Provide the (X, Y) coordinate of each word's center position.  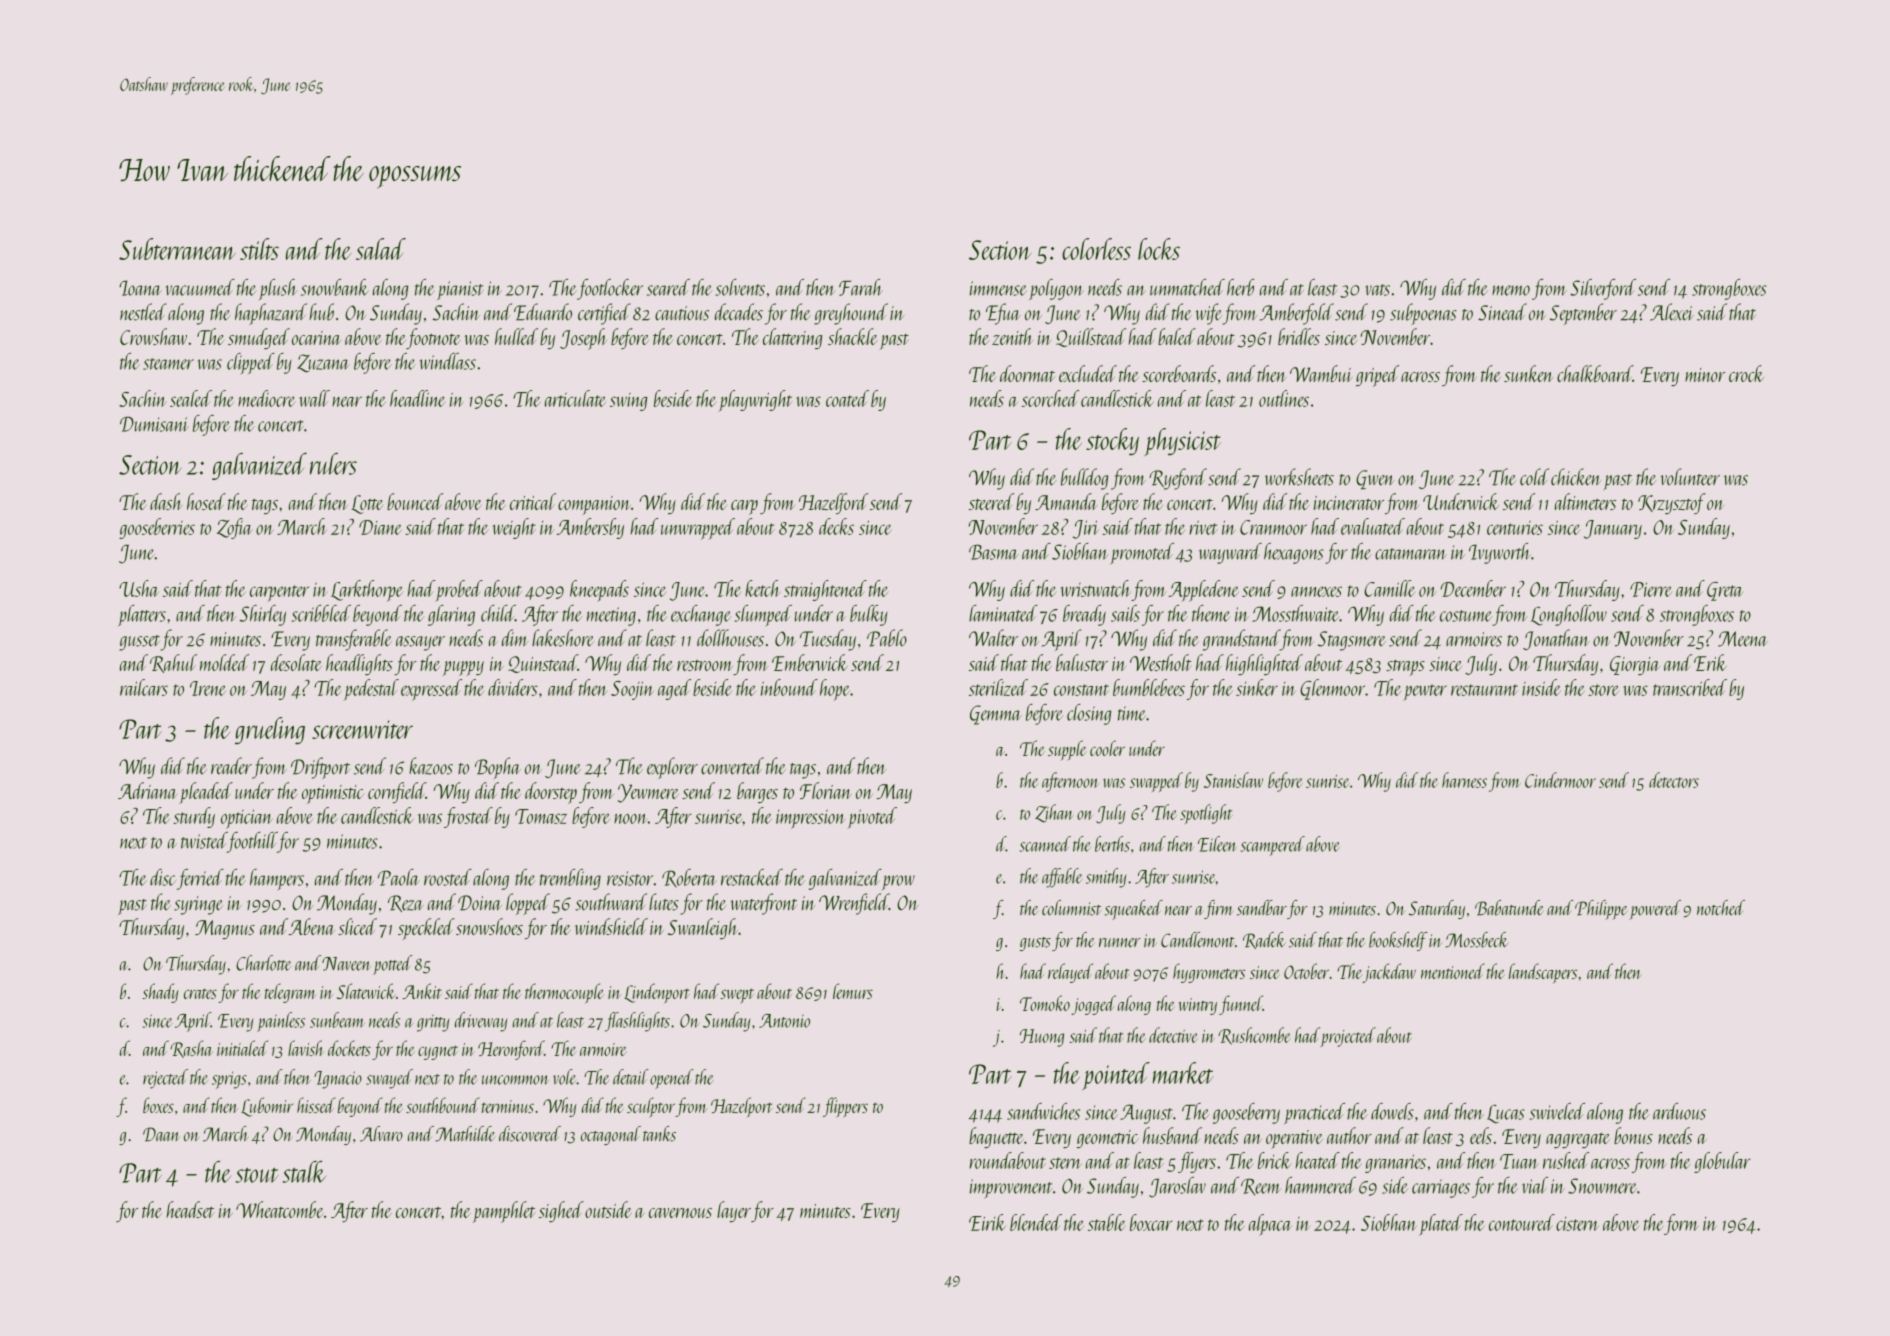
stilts (259, 249)
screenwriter (362, 729)
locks (1159, 249)
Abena (312, 926)
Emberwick (810, 662)
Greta (1725, 591)
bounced (415, 501)
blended (1036, 1222)
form (1681, 1224)
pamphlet (504, 1212)
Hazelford (833, 503)
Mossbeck (1477, 940)
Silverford (1603, 289)
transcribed (1690, 687)
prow (898, 882)
